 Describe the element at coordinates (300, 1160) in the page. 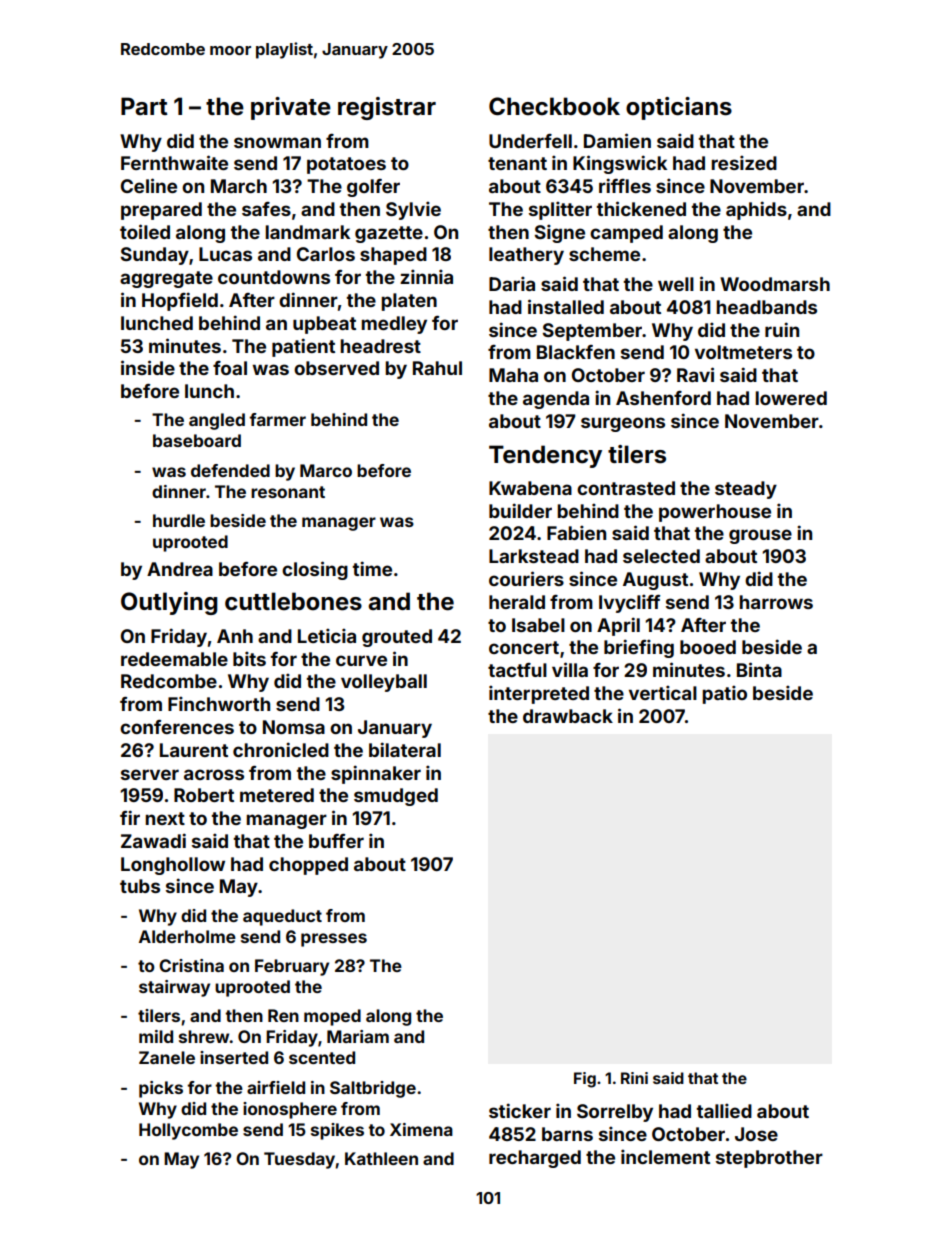

I see `Tuesday` at that location.
